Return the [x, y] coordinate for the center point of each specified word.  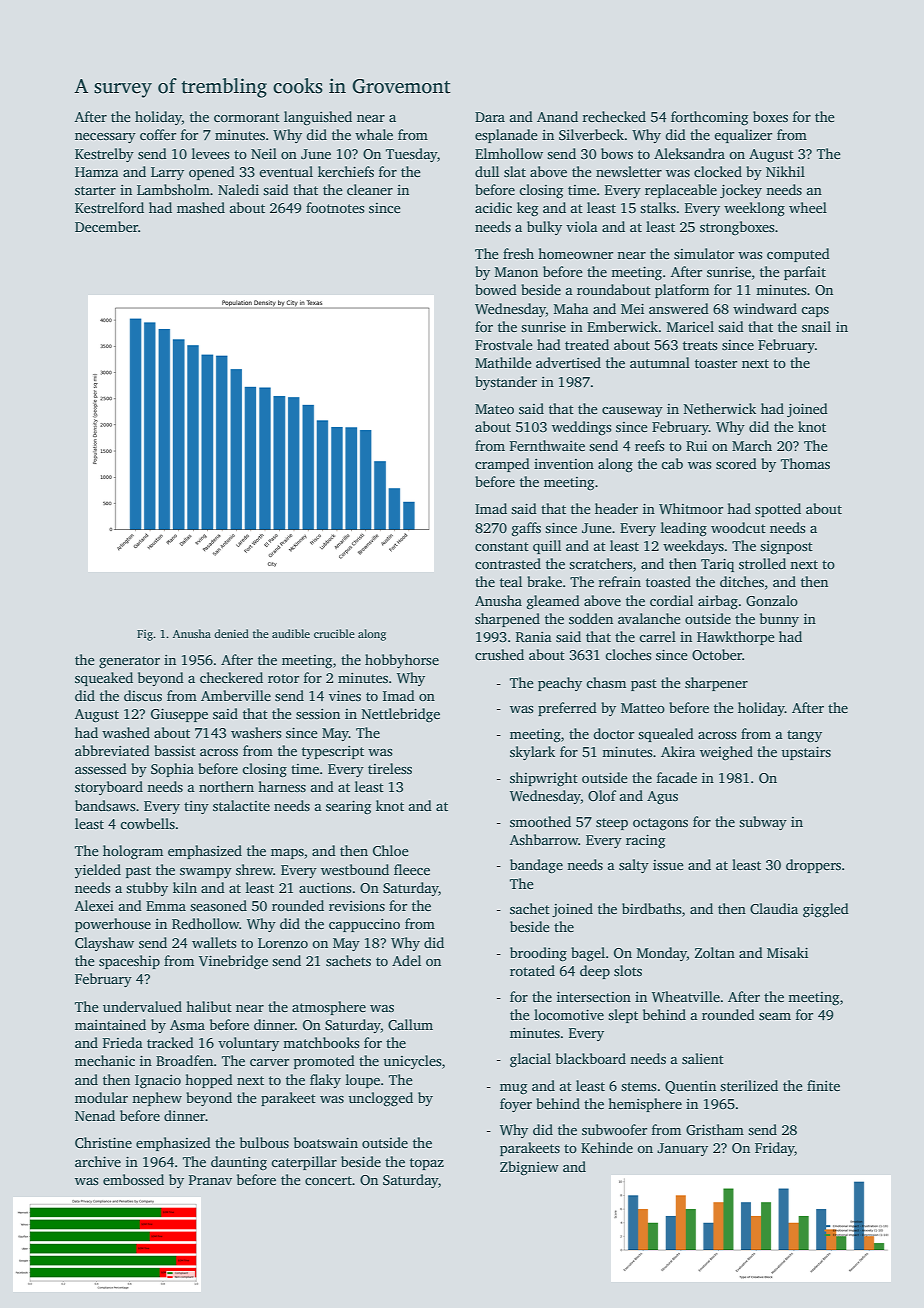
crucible [334, 633]
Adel [406, 960]
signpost [786, 548]
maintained [110, 1024]
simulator [704, 253]
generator [129, 662]
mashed [201, 207]
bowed [496, 289]
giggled [826, 910]
